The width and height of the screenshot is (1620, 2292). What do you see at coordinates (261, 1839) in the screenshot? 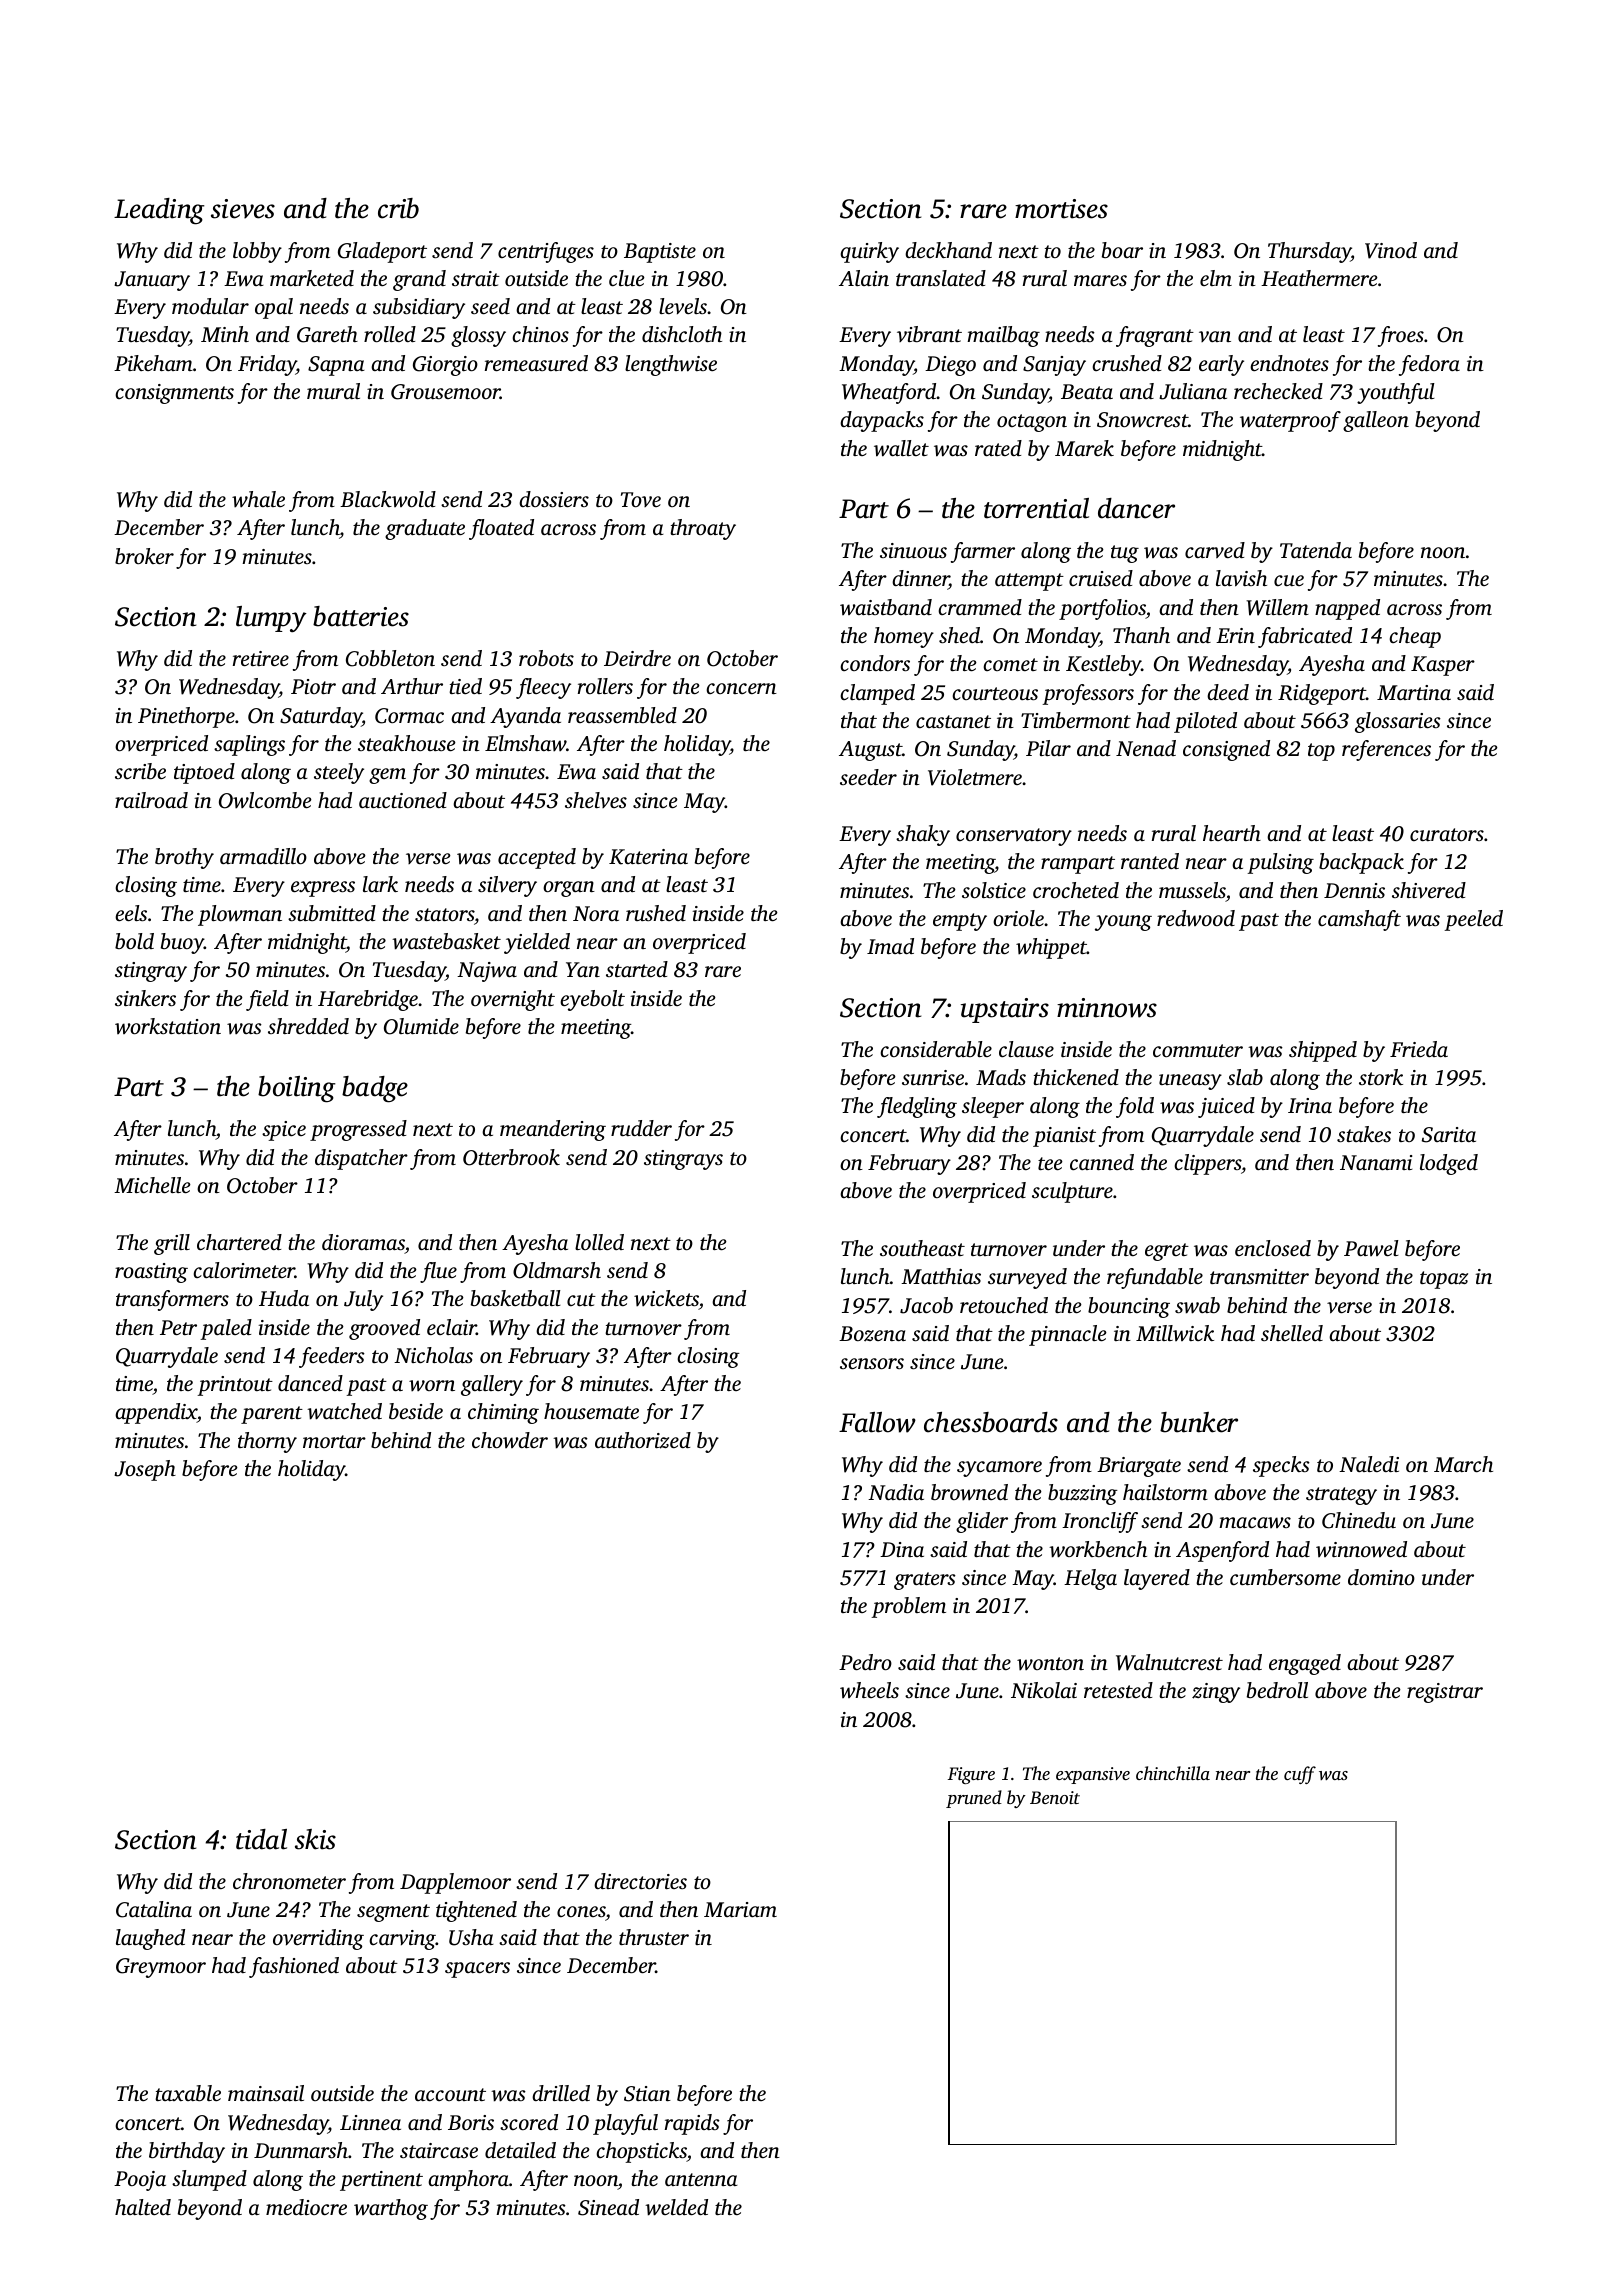
I see `tidal` at bounding box center [261, 1839].
